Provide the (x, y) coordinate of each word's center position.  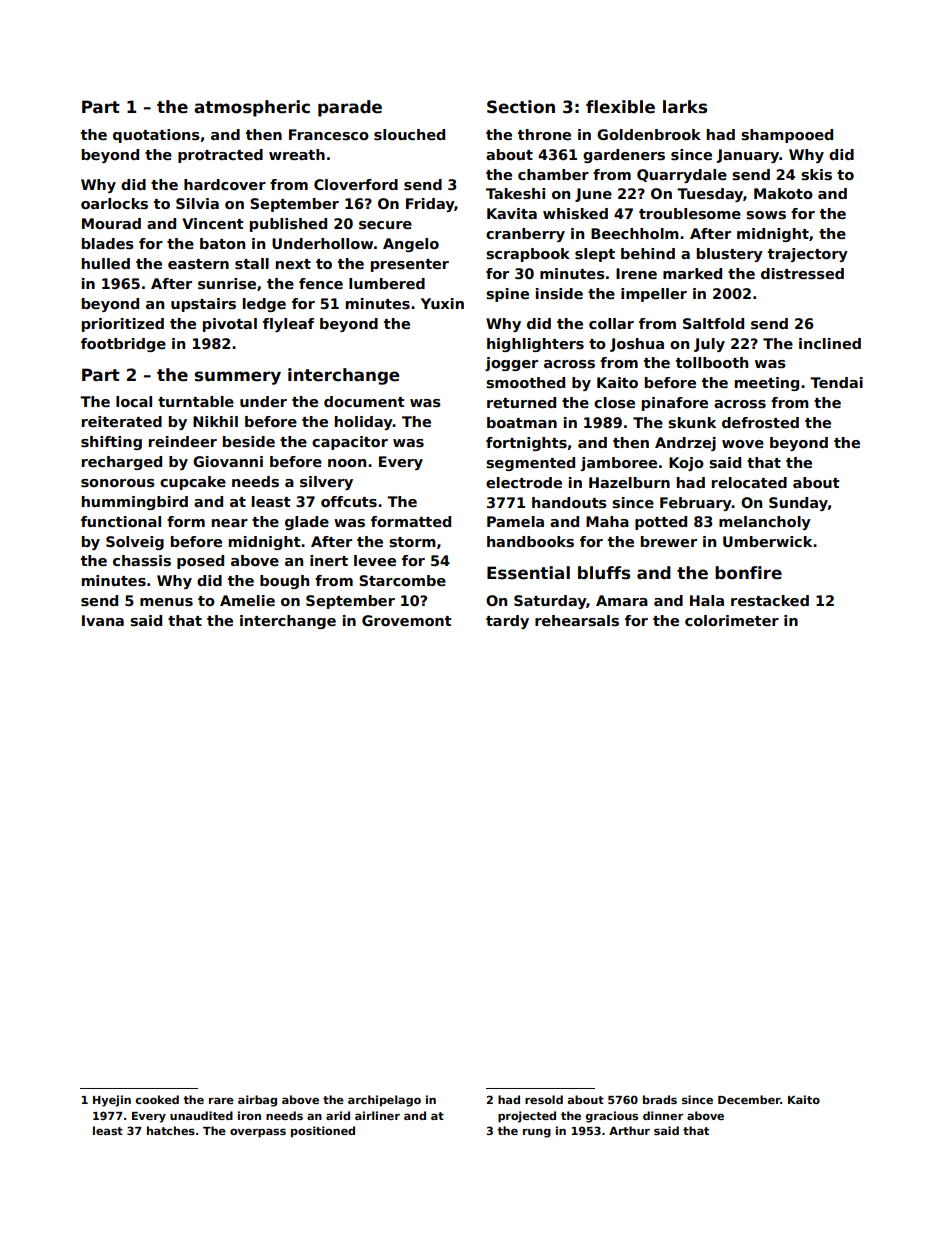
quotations (156, 136)
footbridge (123, 345)
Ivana (103, 620)
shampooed (787, 136)
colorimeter (732, 620)
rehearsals (577, 620)
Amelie (247, 600)
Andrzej (685, 444)
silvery (326, 483)
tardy (507, 622)
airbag (257, 1101)
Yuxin (442, 303)
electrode (524, 482)
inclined (830, 343)
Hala (707, 600)
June (593, 195)
